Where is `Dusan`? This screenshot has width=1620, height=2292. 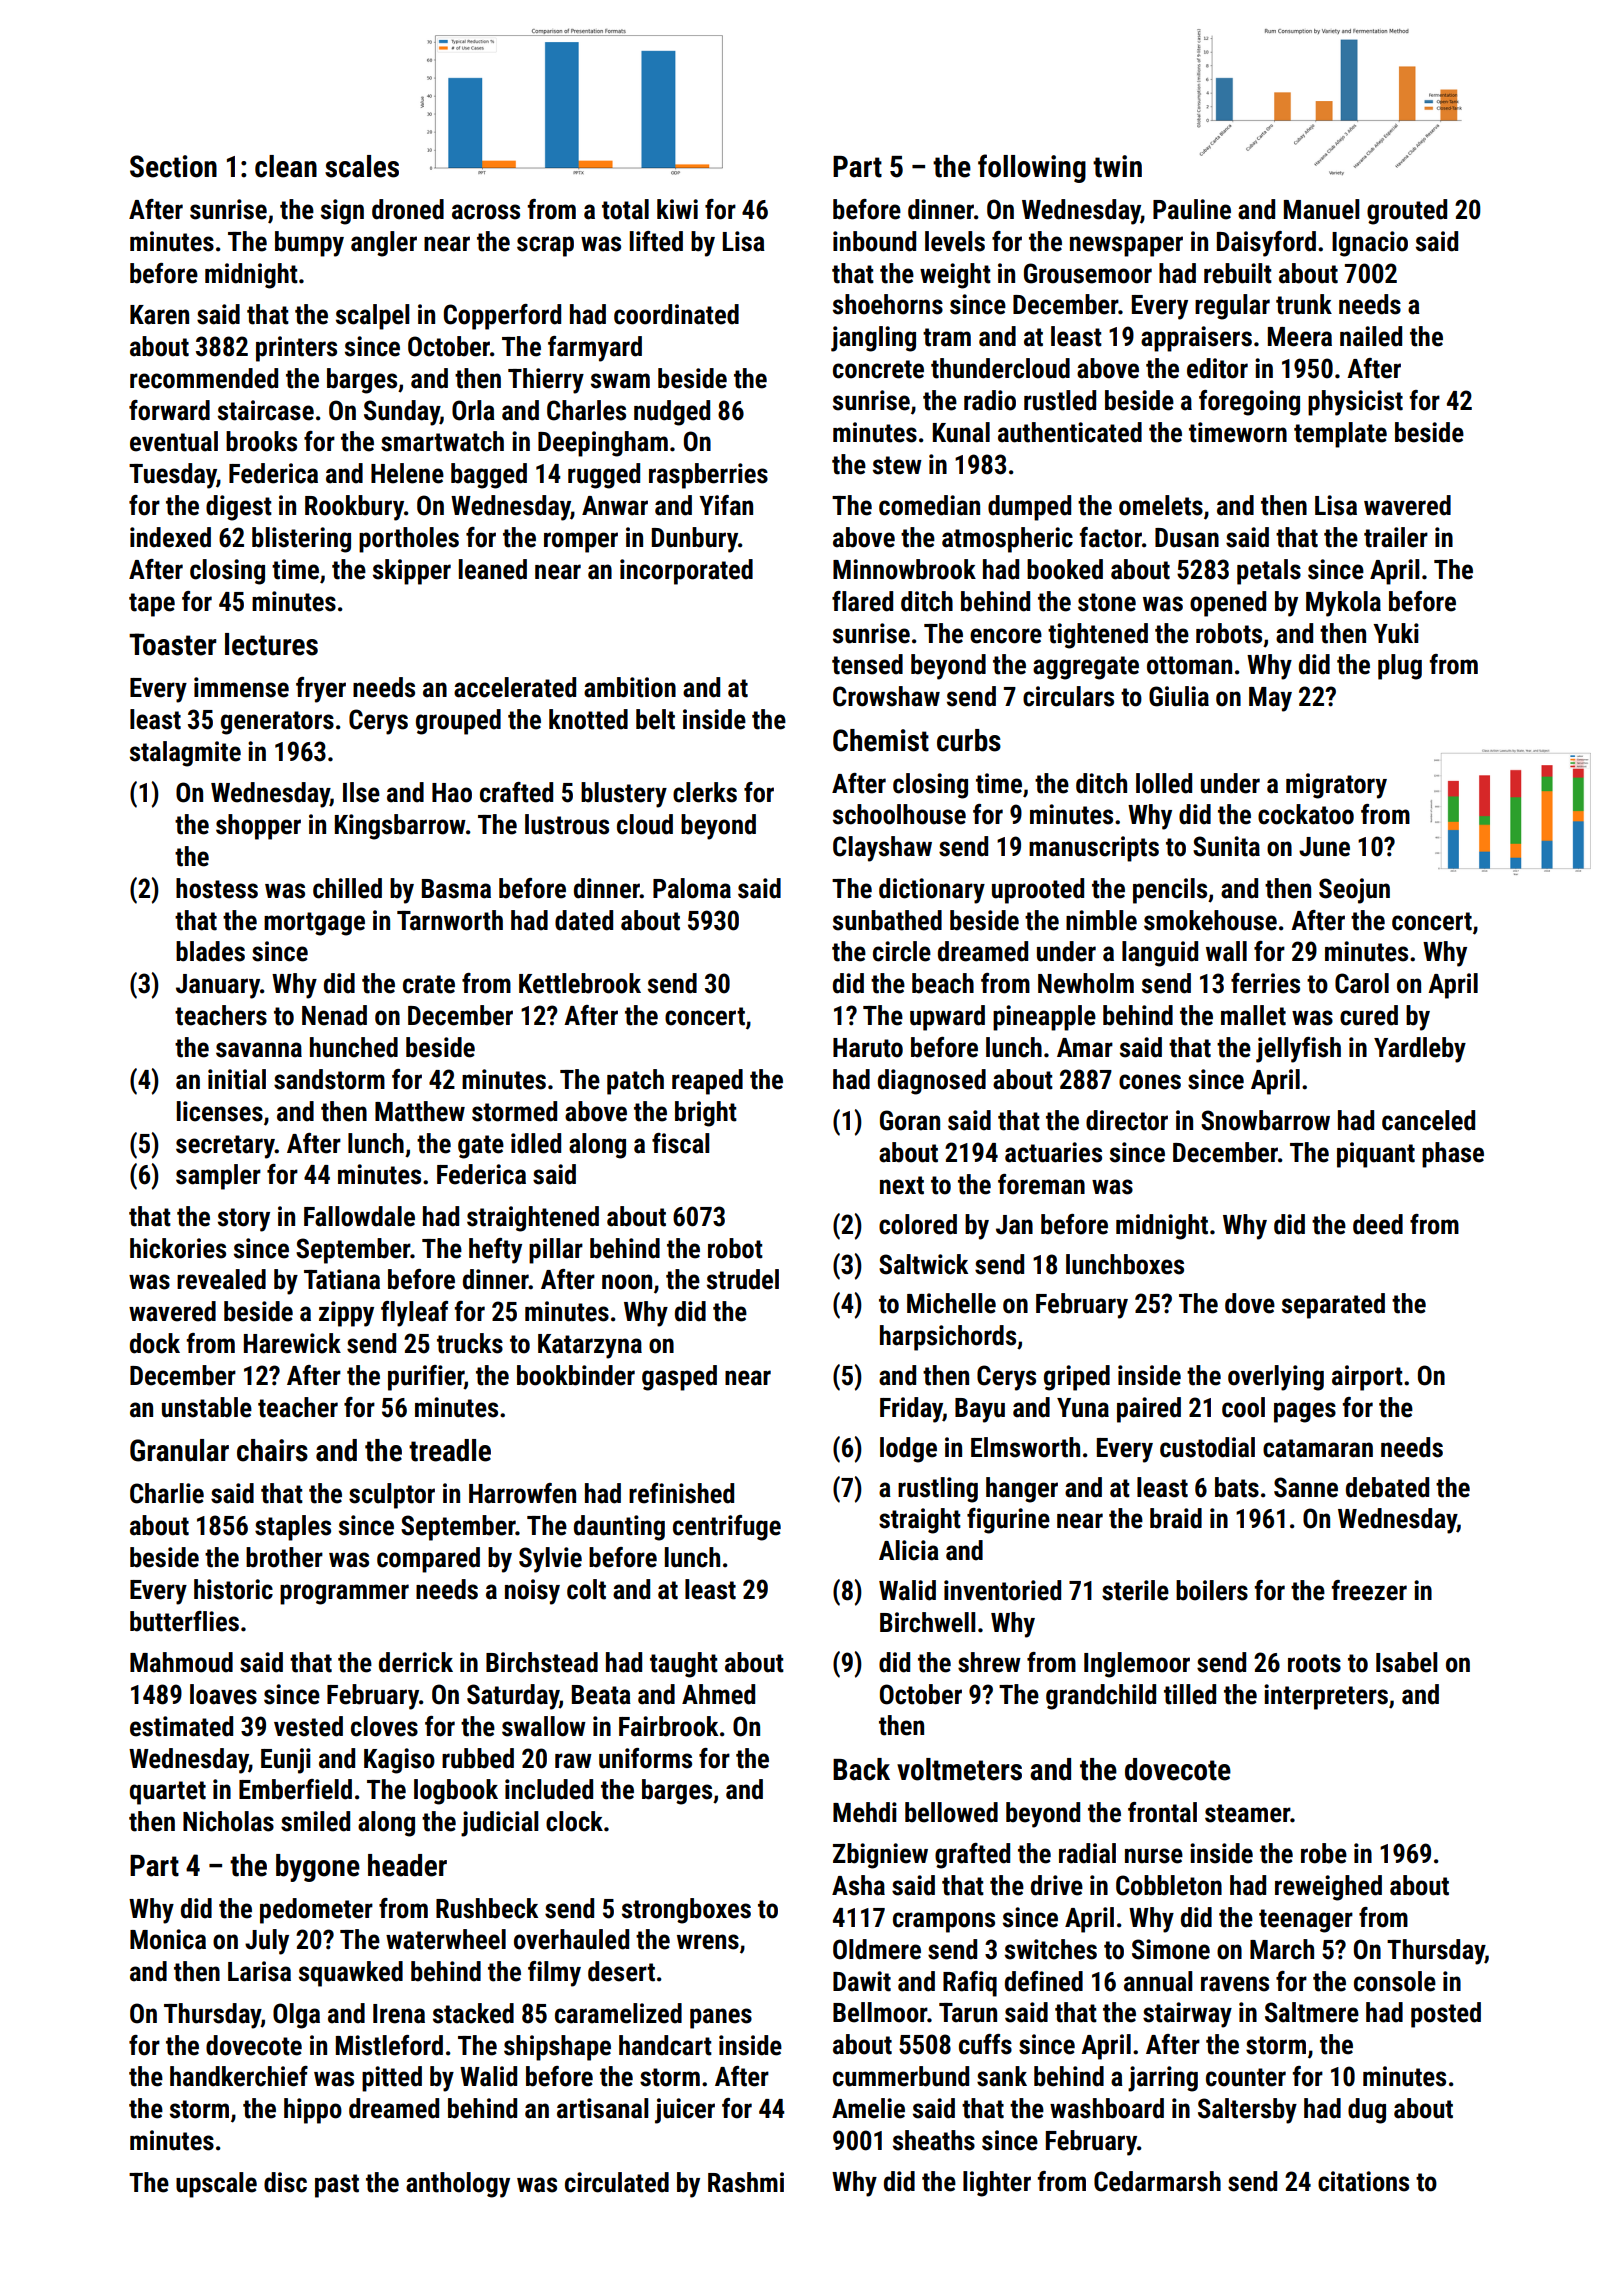 Dusan is located at coordinates (1187, 538).
